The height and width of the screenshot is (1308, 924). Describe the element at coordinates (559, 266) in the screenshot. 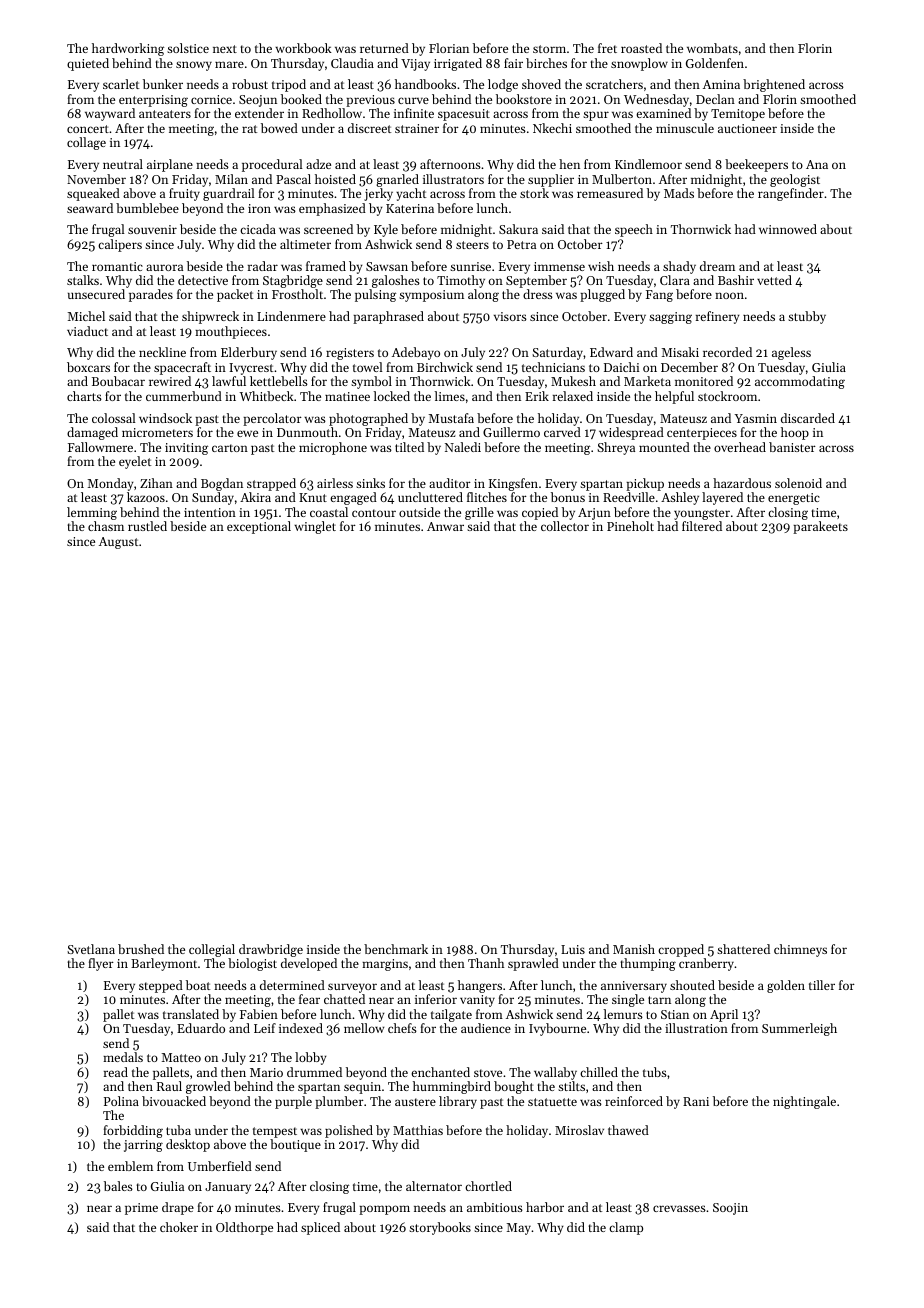

I see `immense` at that location.
